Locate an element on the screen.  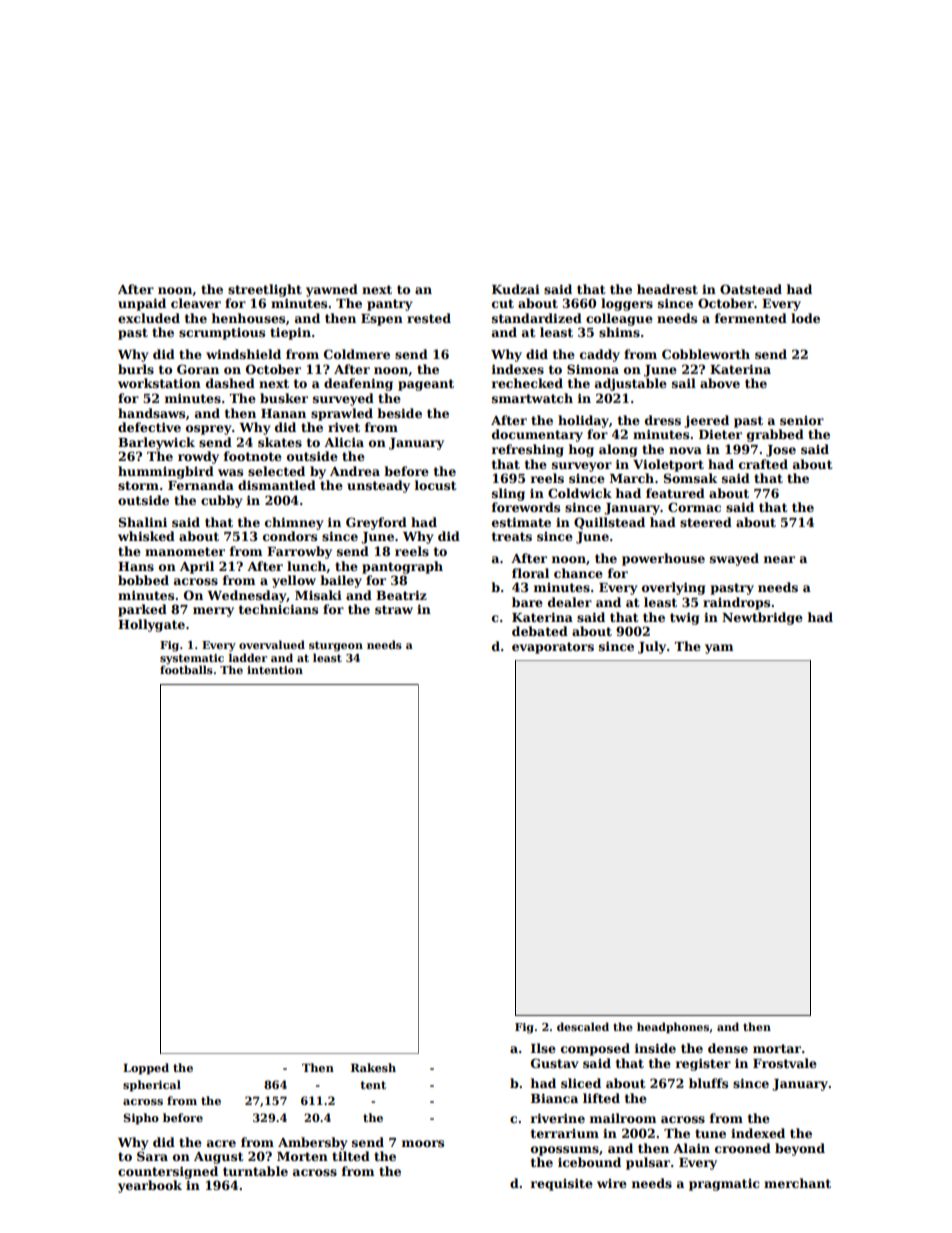
shims is located at coordinates (619, 332).
